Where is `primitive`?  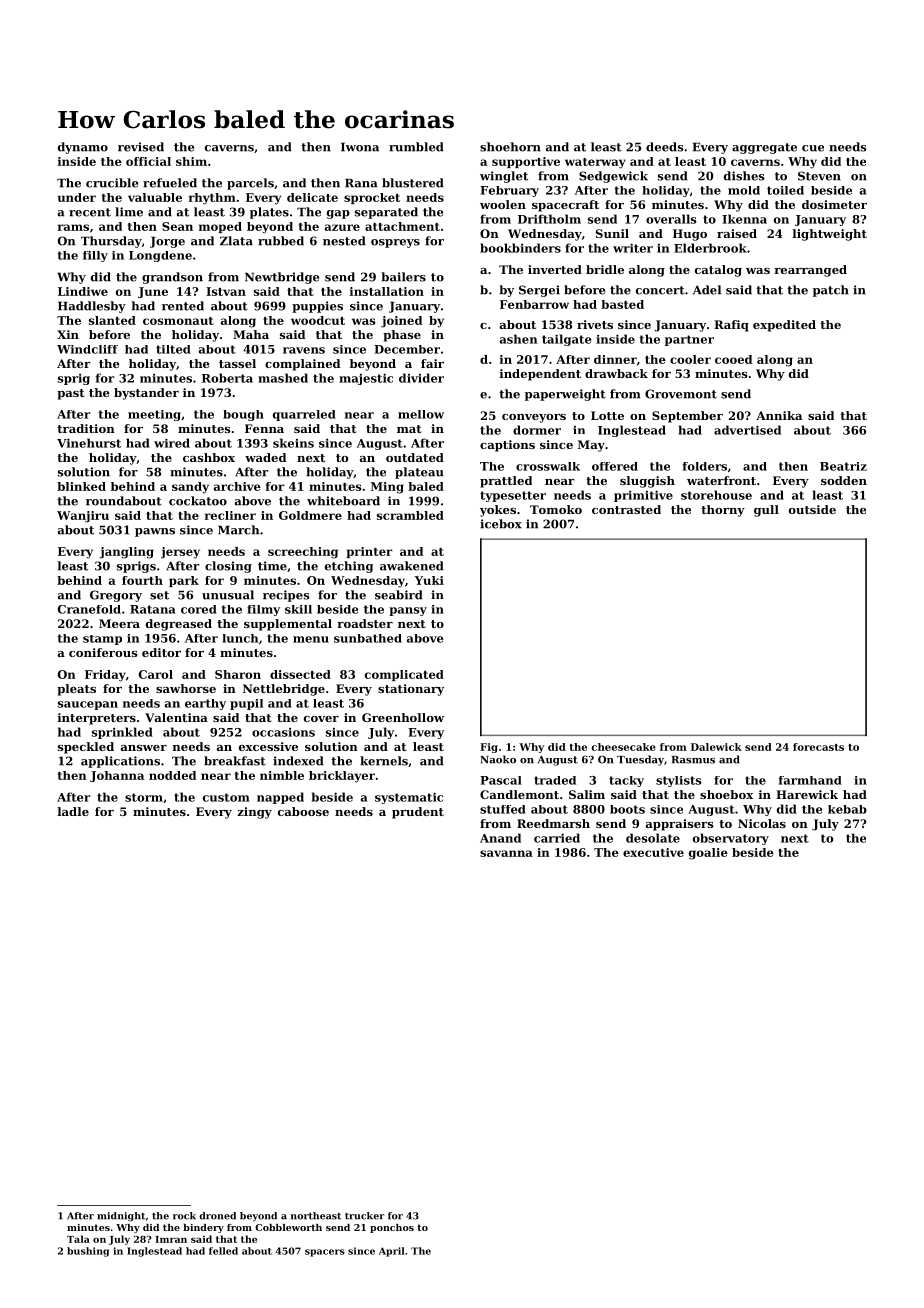 primitive is located at coordinates (643, 496).
